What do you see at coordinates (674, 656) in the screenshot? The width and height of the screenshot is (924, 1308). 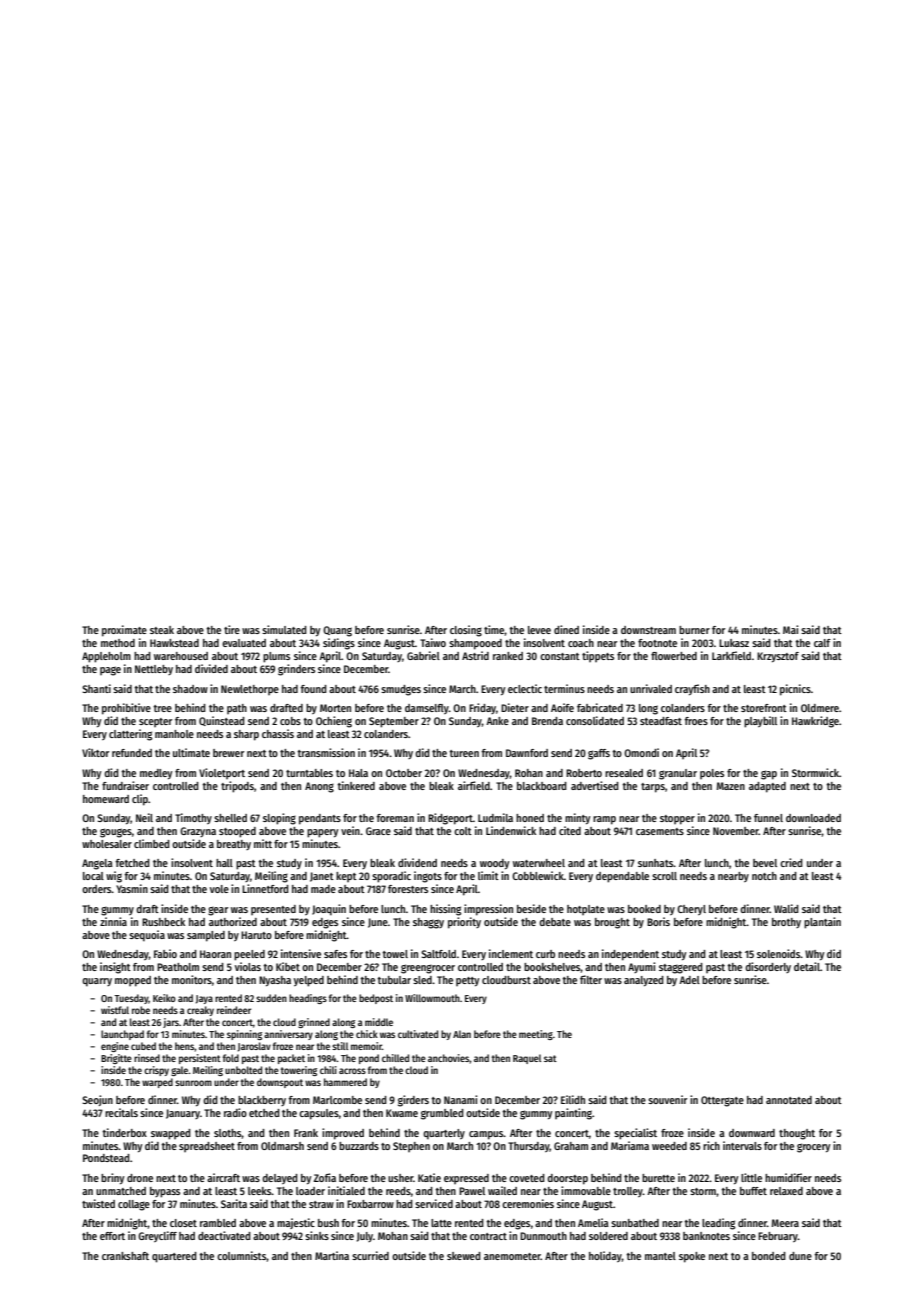 I see `flowerbed` at bounding box center [674, 656].
